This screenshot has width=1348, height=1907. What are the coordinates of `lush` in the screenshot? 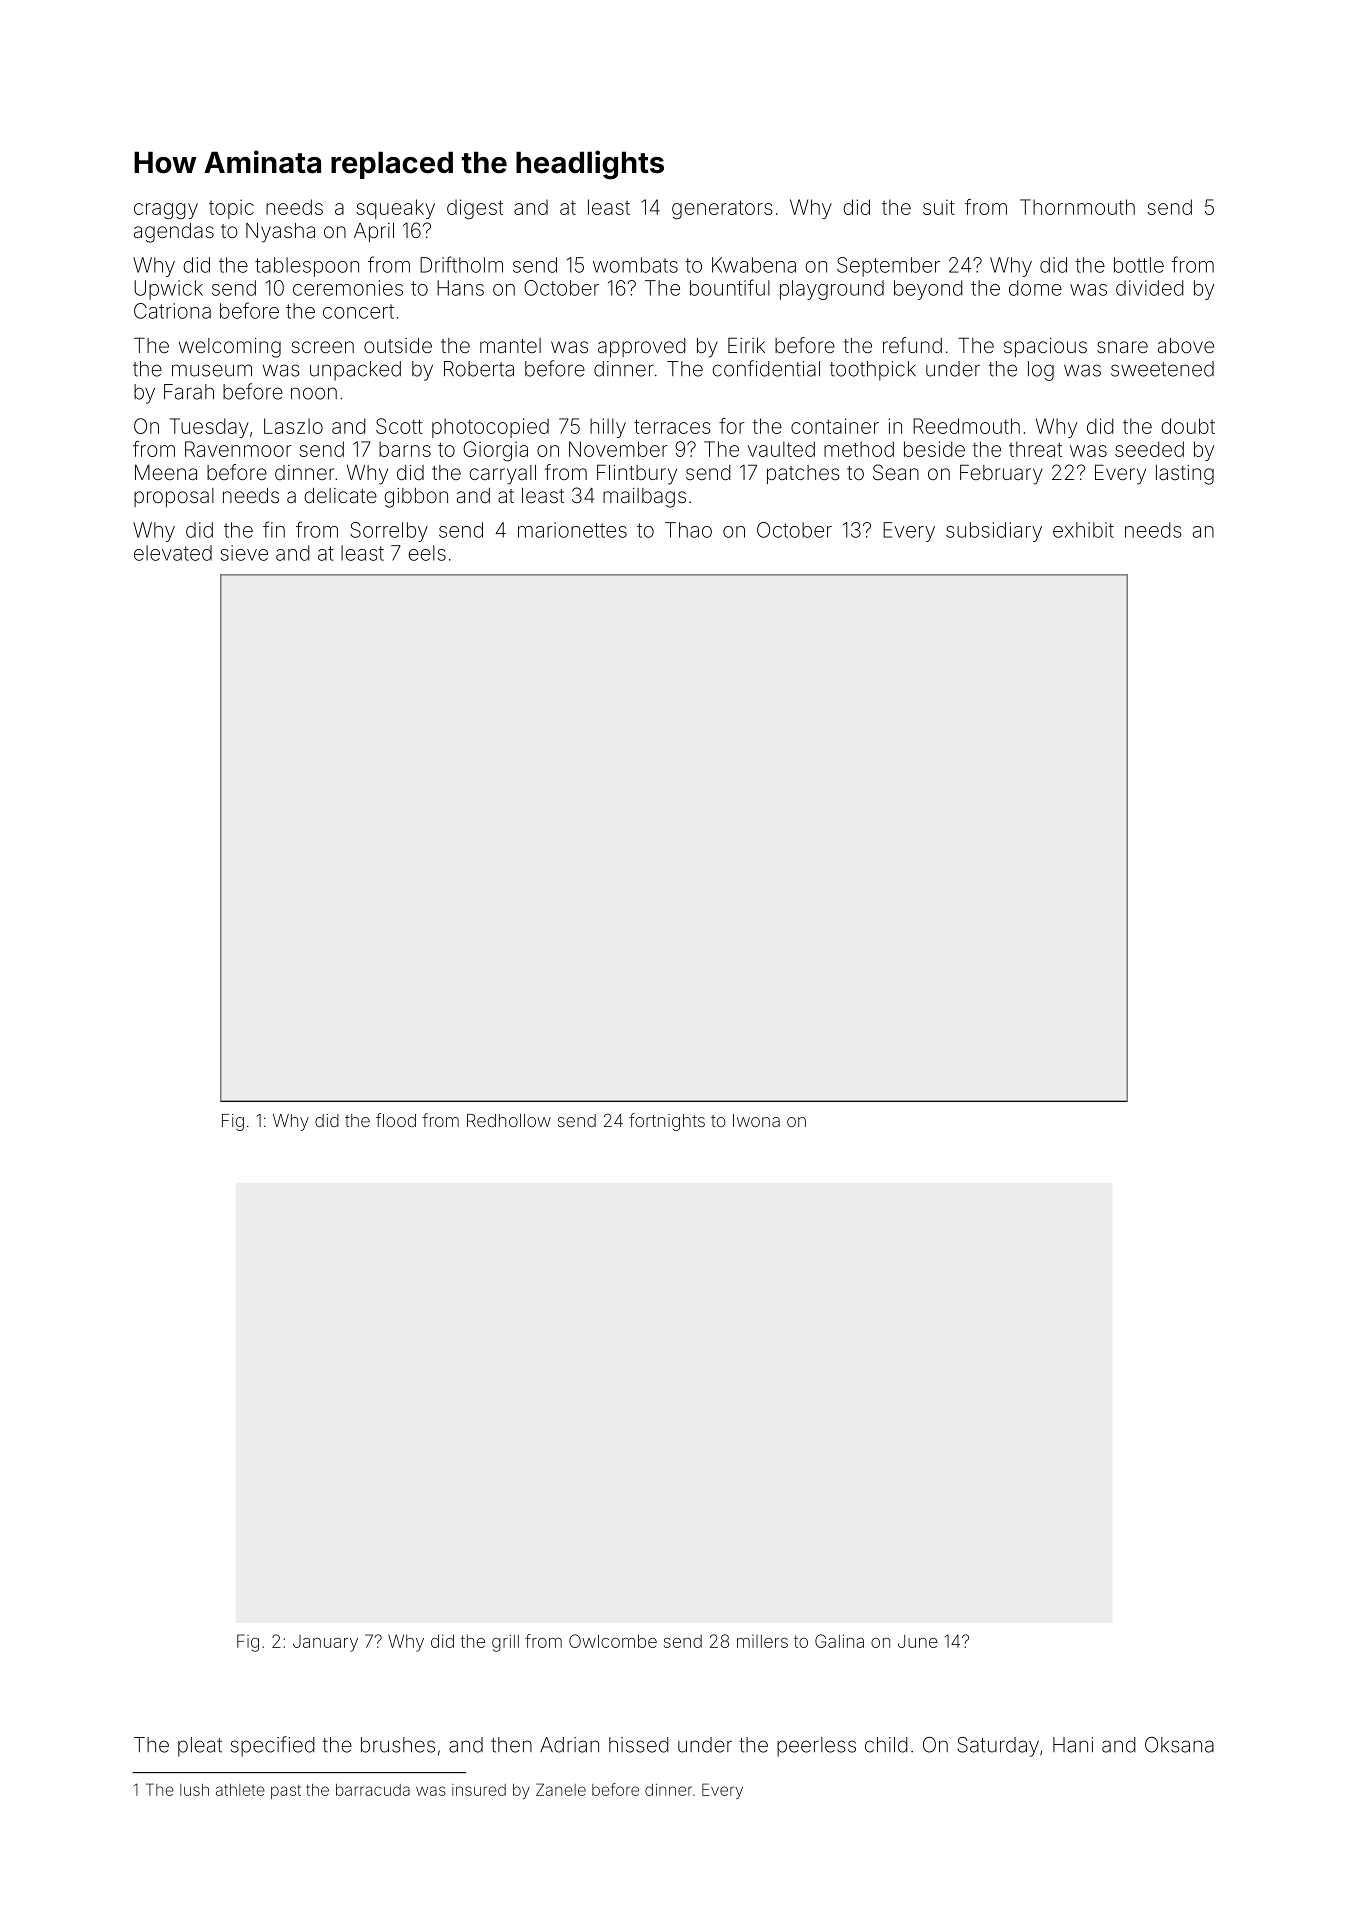 It's located at (194, 1790).
